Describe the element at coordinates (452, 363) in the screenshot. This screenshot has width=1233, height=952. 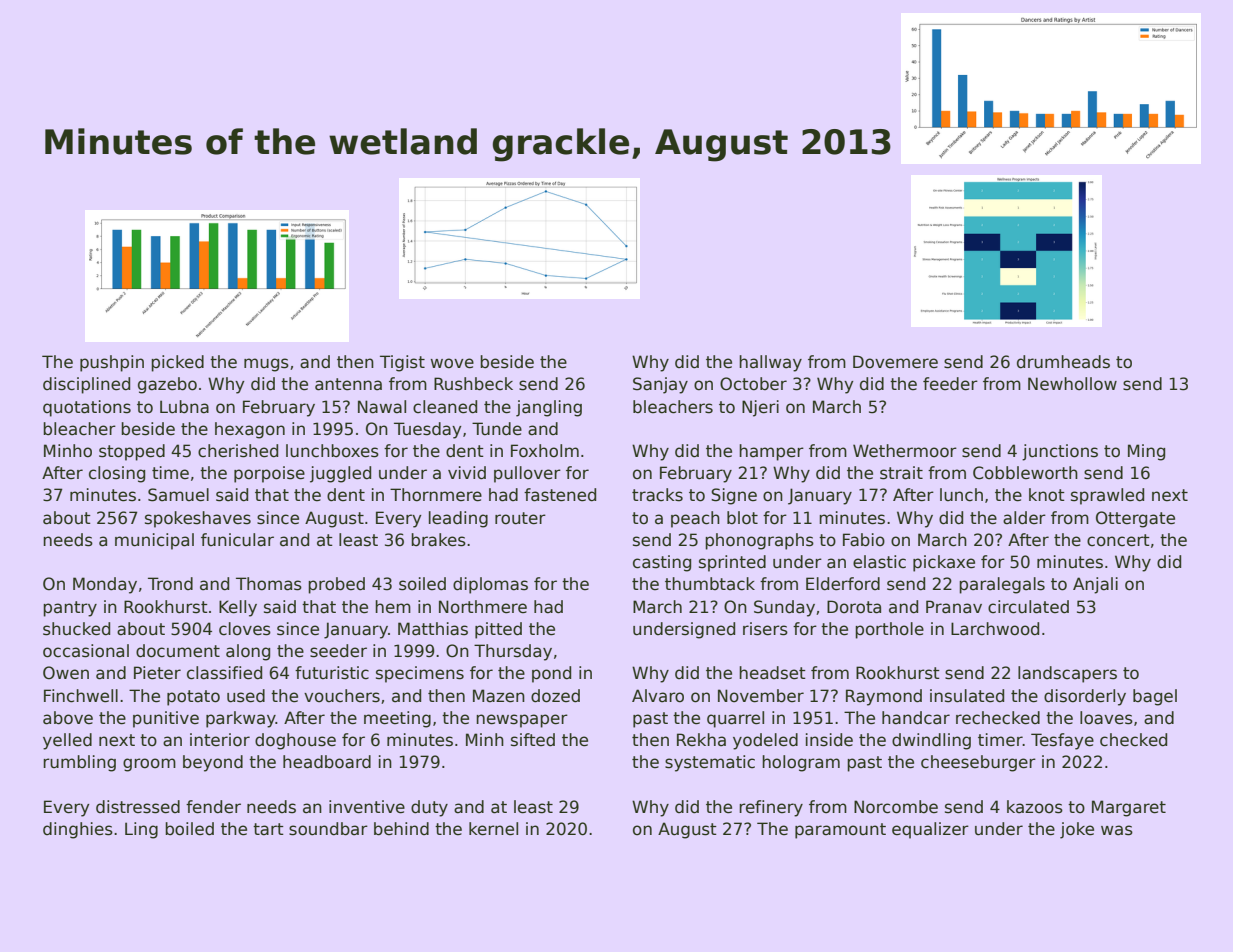
I see `wove` at that location.
